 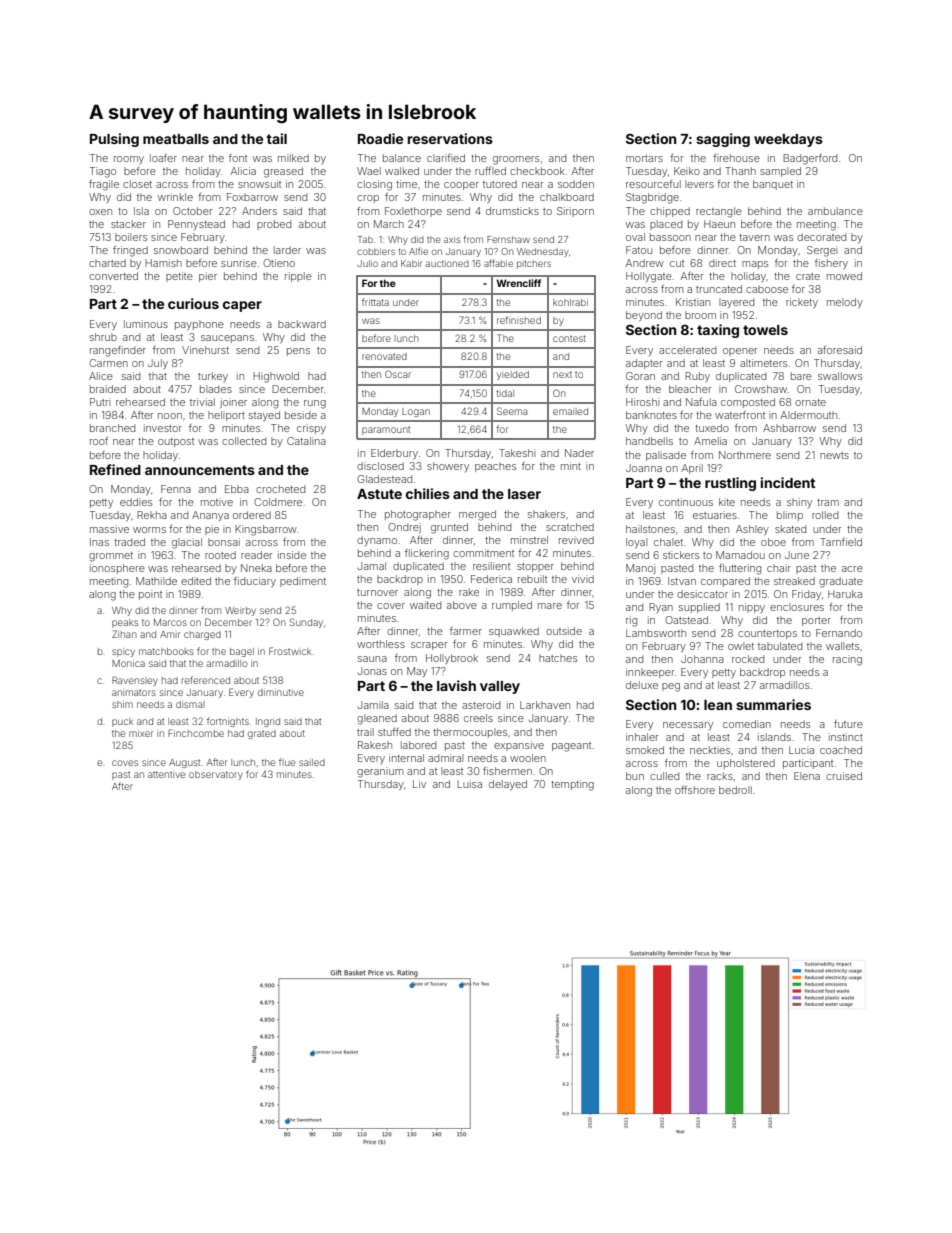 I want to click on groomers, so click(x=516, y=160).
